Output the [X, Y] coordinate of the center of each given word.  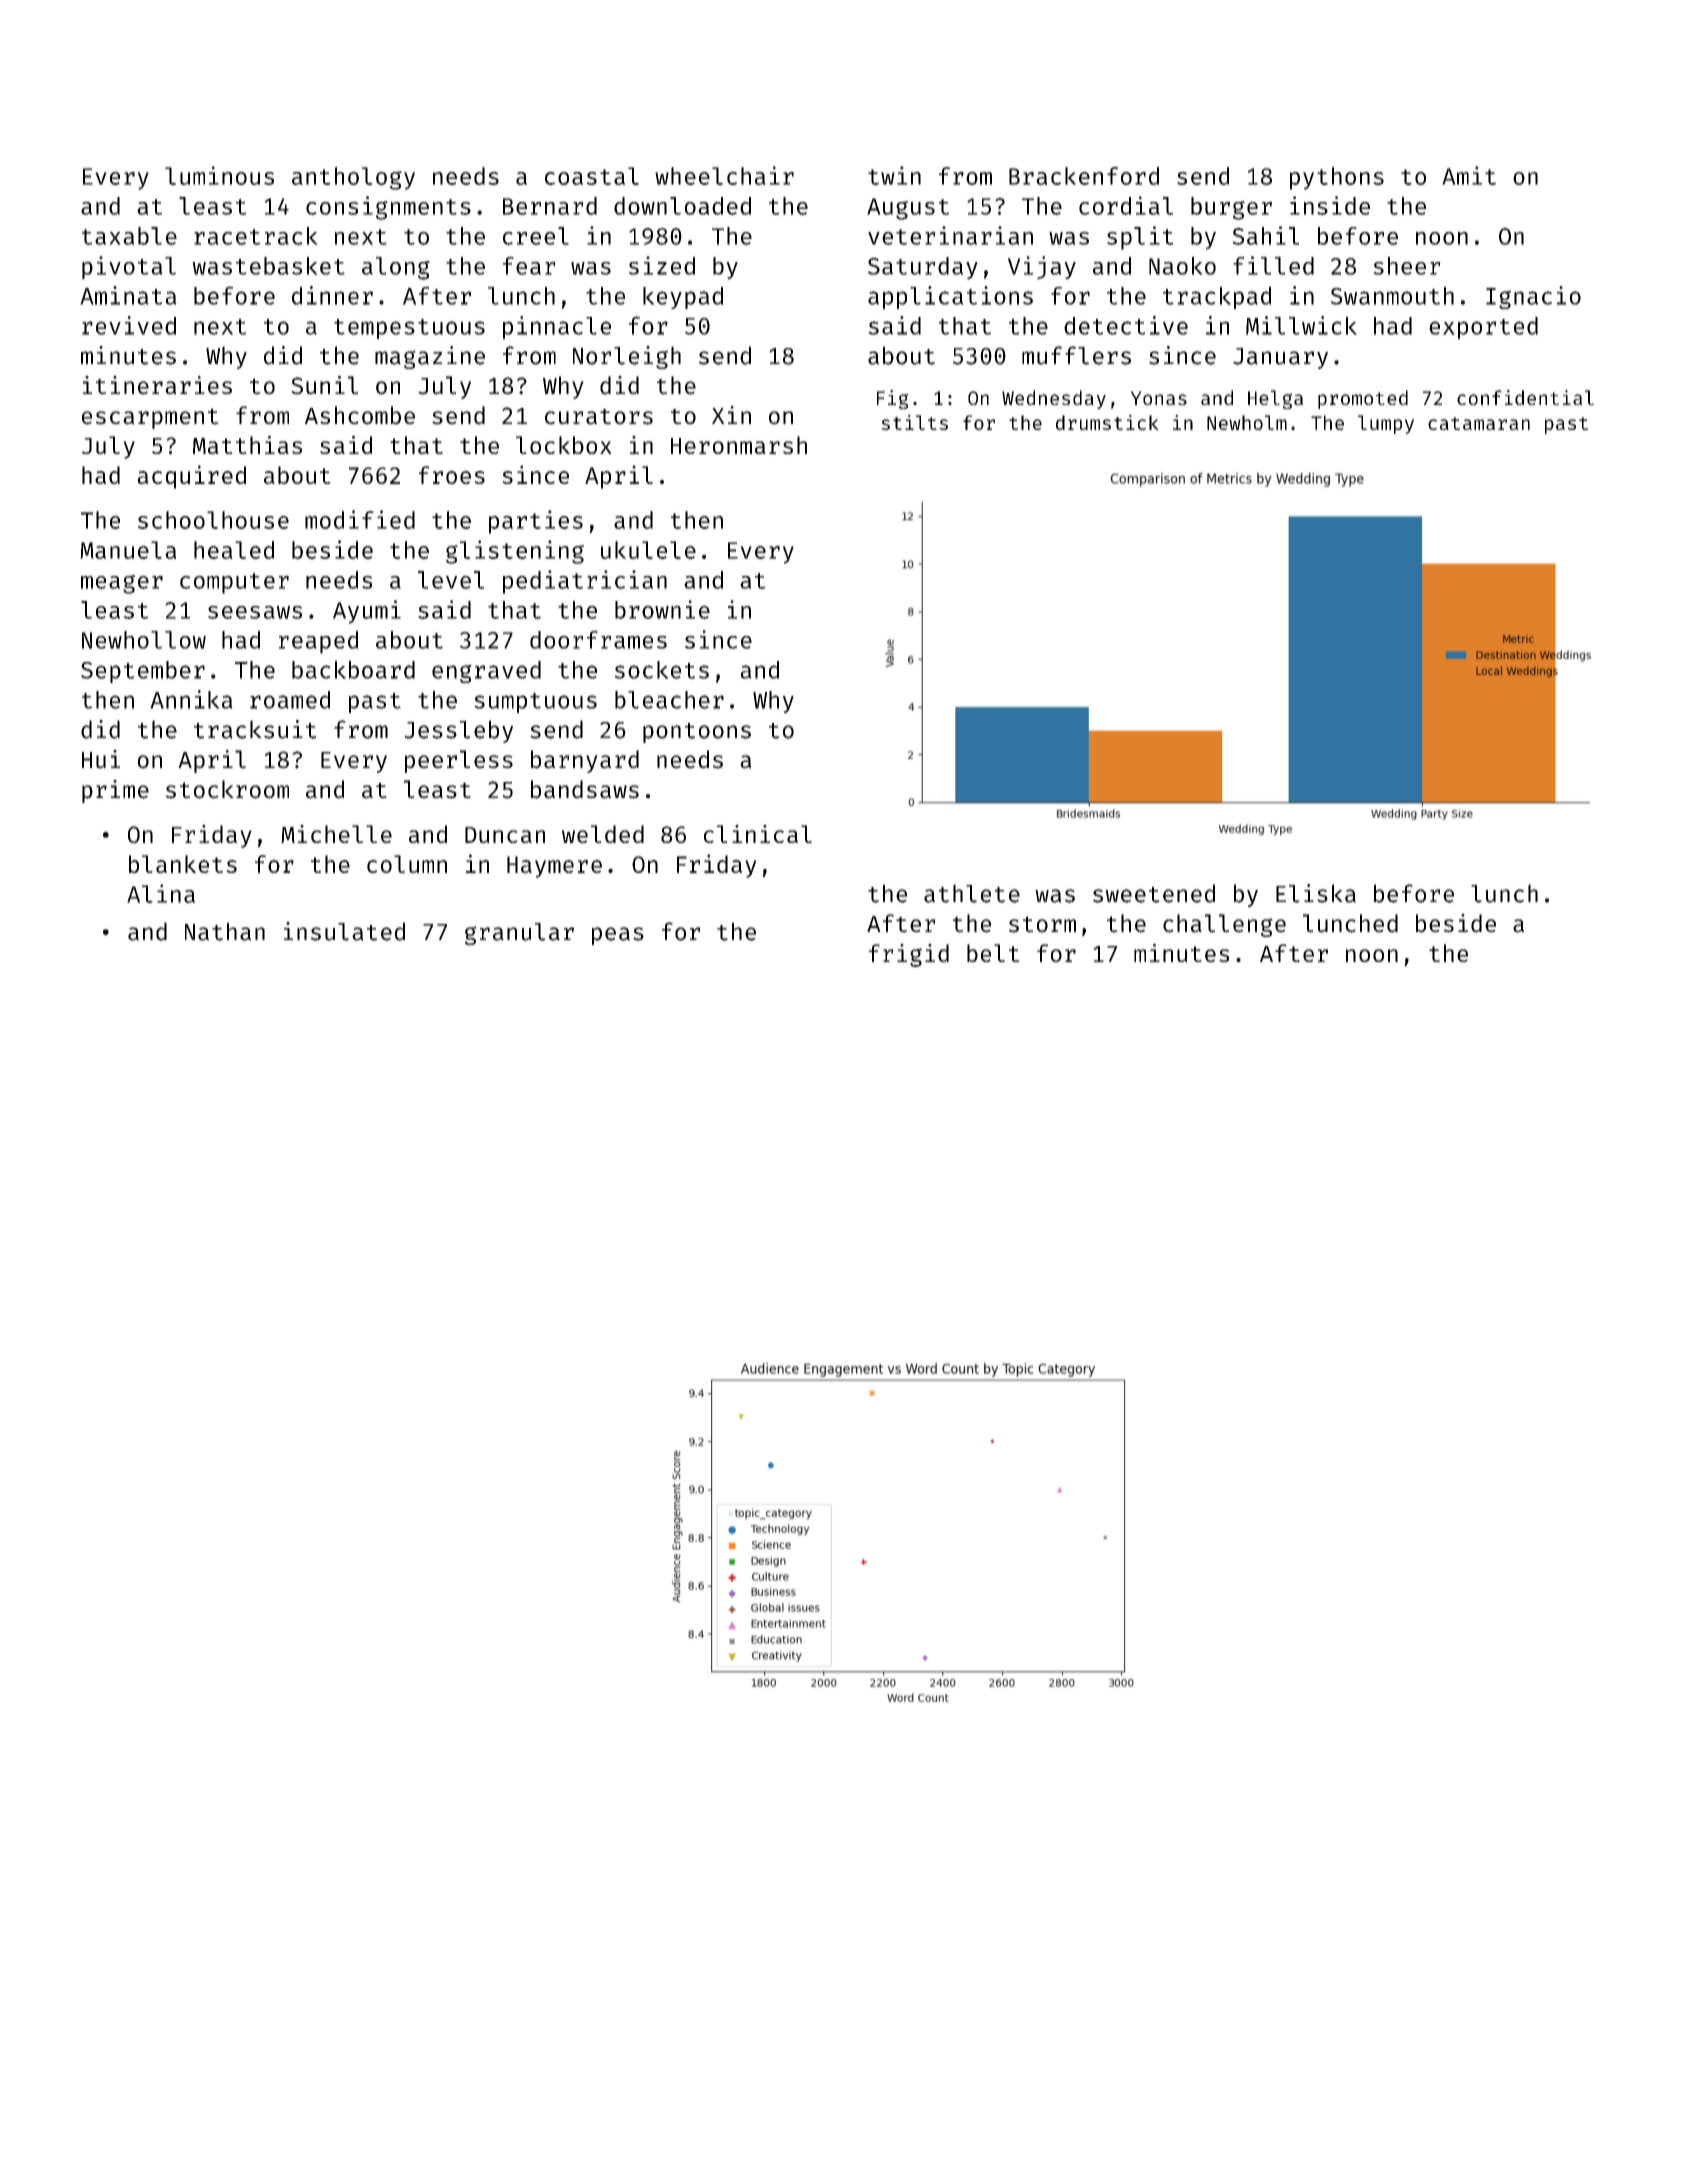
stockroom [227, 789]
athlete [972, 893]
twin [894, 175]
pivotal [129, 268]
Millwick [1301, 325]
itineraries [157, 385]
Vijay [1042, 268]
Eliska [1316, 893]
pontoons [697, 733]
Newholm [1247, 422]
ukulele [648, 550]
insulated [344, 931]
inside [1330, 205]
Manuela [128, 550]
